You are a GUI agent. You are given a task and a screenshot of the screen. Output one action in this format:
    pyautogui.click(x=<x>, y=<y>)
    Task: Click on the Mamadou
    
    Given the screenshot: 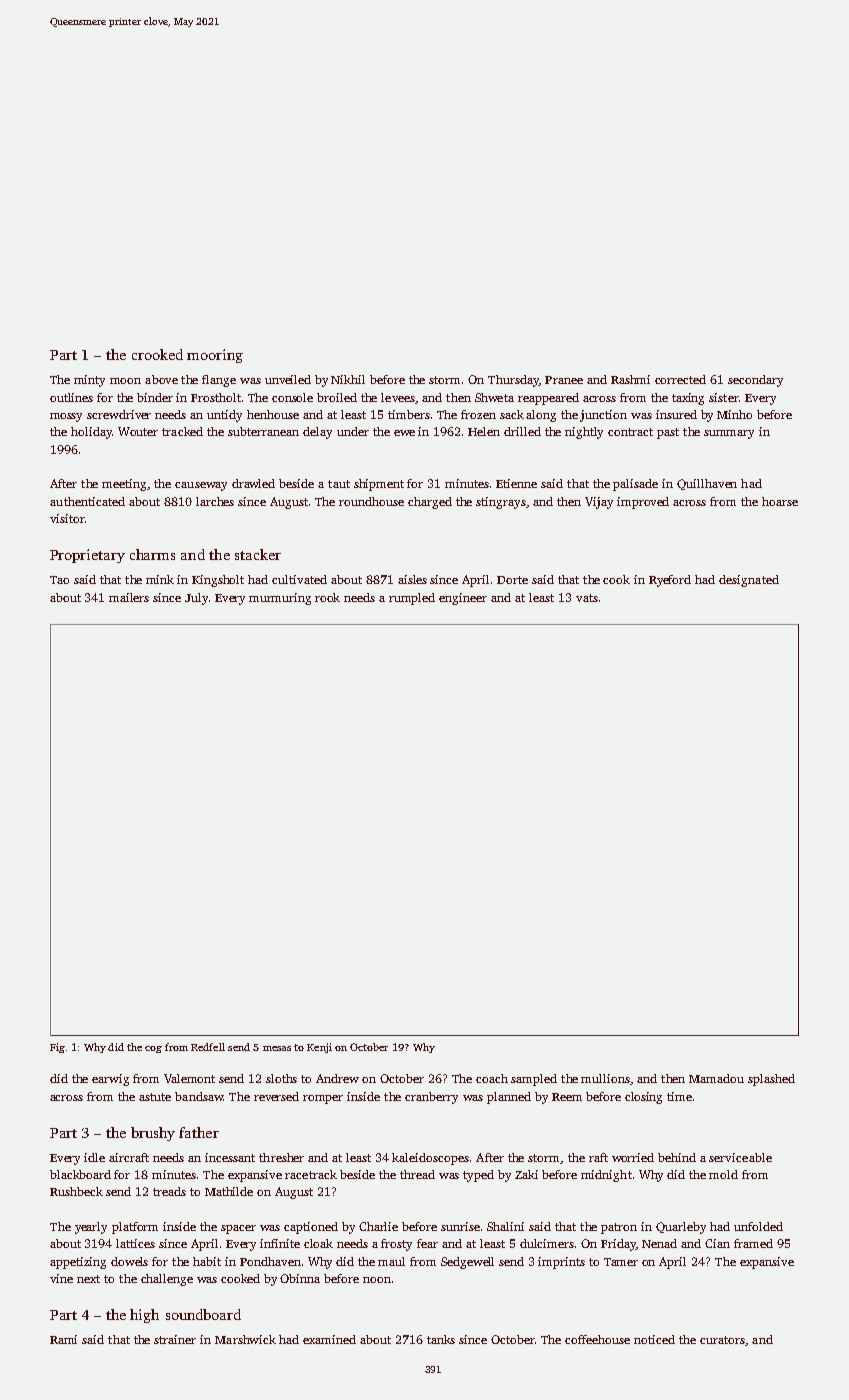 What is the action you would take?
    pyautogui.click(x=716, y=1078)
